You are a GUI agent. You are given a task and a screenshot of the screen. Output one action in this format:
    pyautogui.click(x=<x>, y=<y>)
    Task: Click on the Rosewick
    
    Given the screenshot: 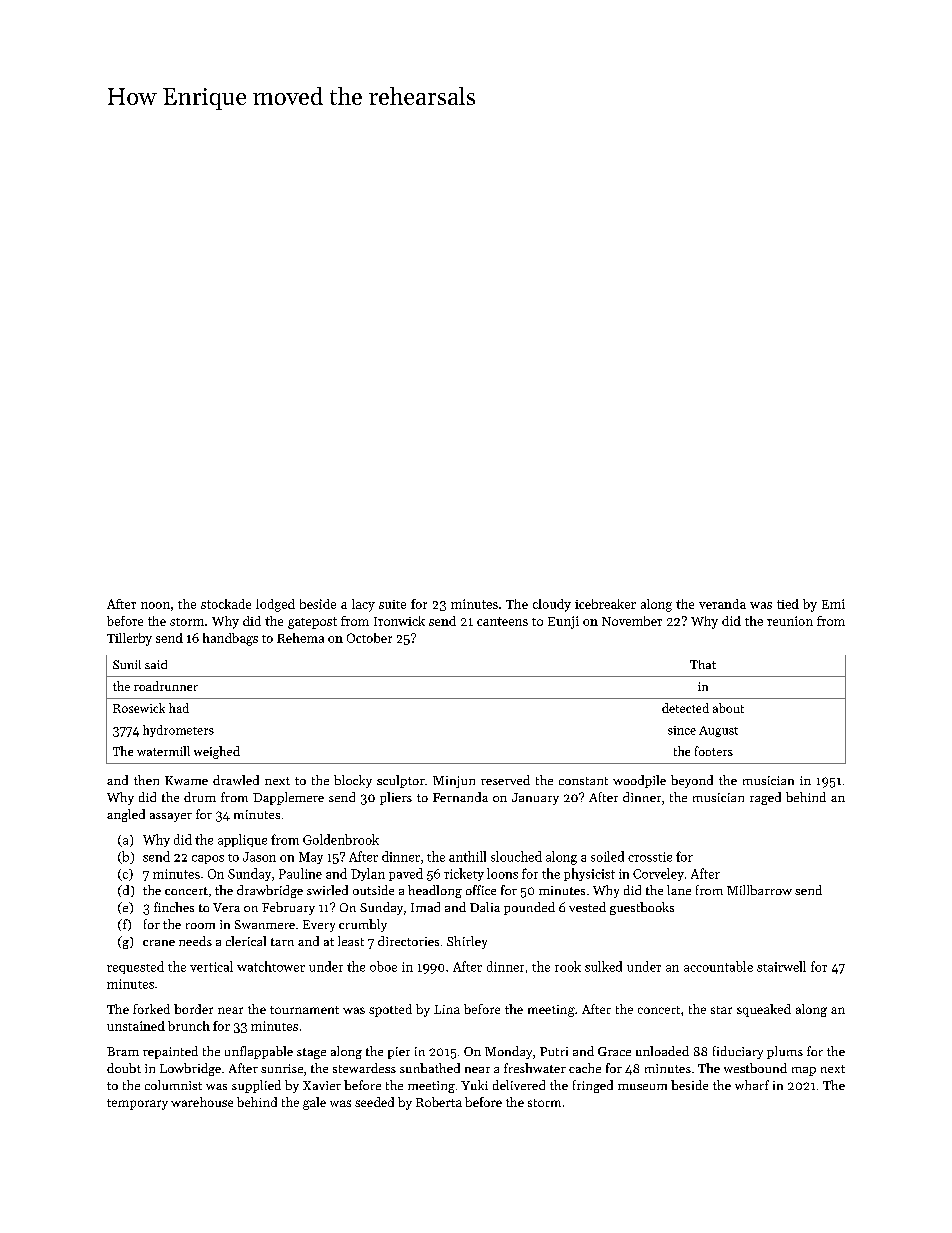 What is the action you would take?
    pyautogui.click(x=139, y=708)
